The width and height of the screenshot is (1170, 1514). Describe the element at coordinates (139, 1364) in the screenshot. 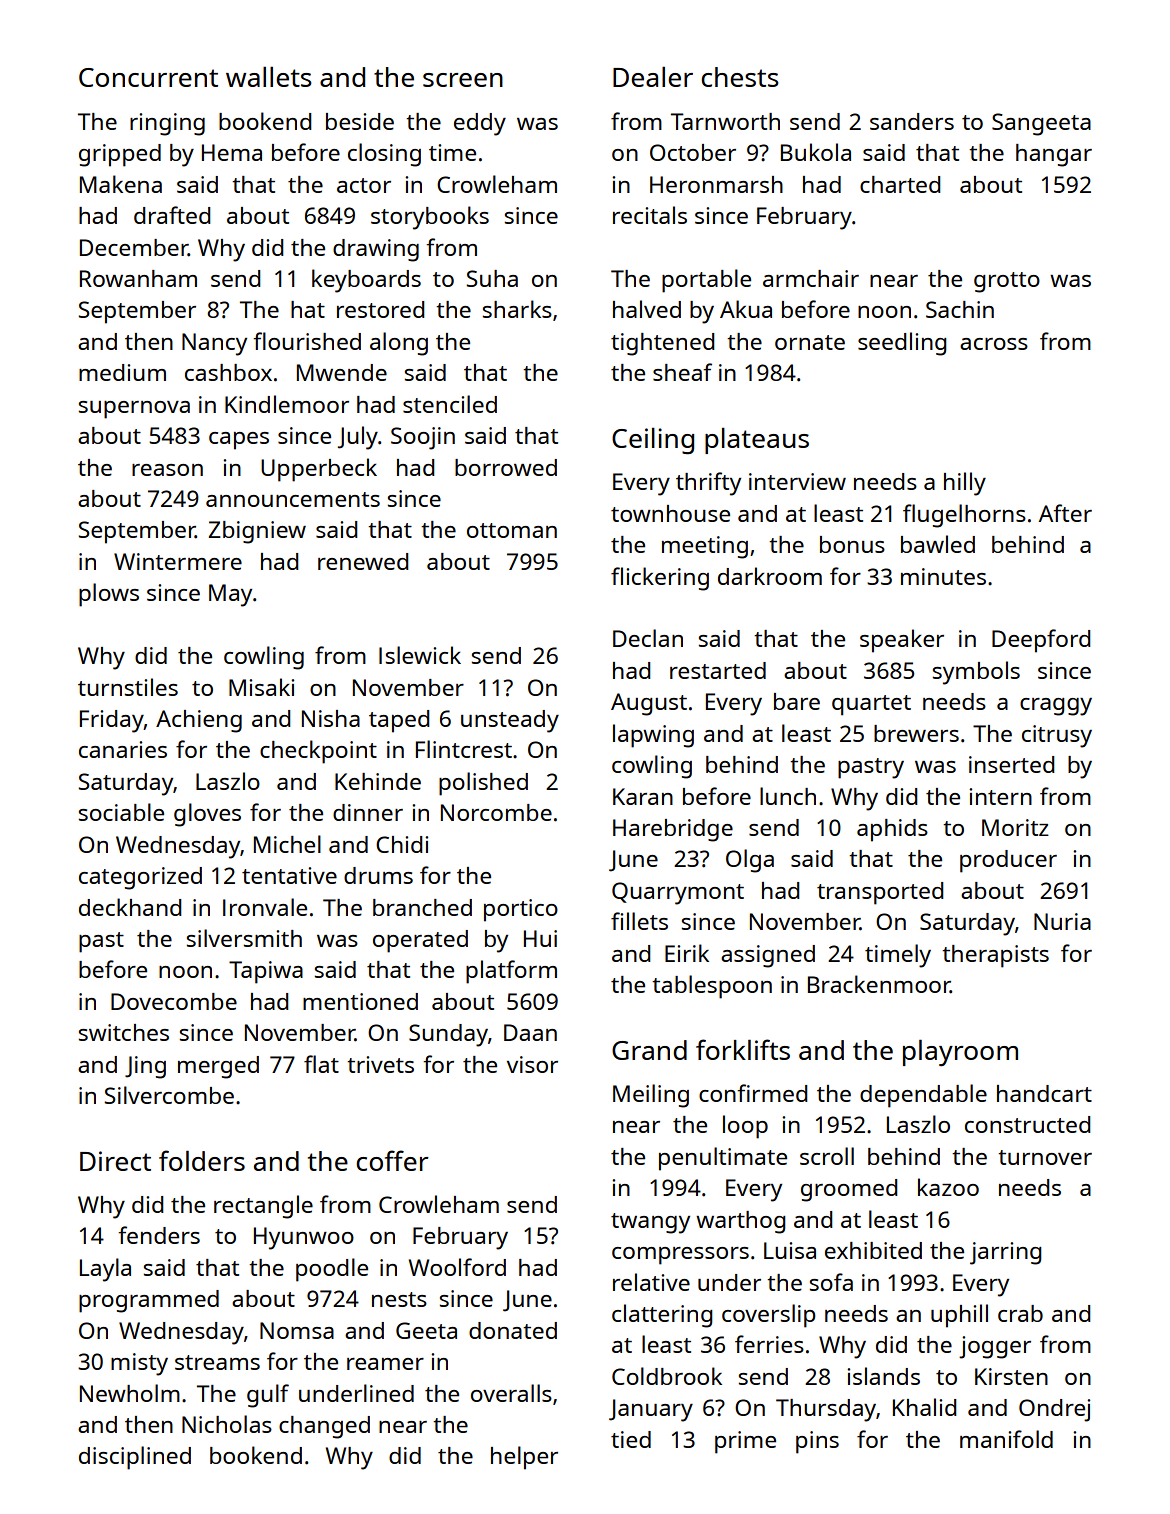

I see `misty` at that location.
